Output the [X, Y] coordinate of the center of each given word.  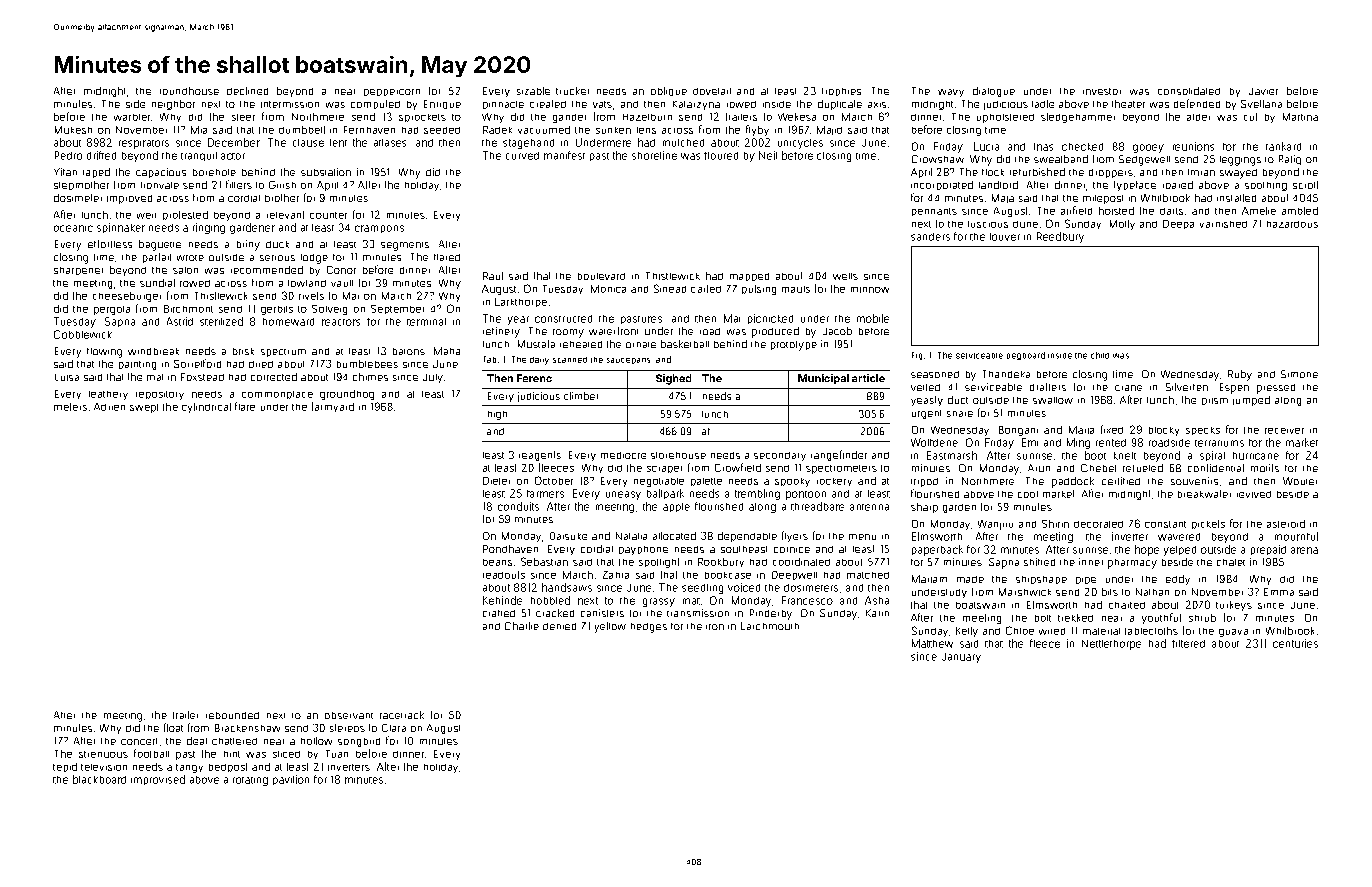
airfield [1076, 210]
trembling [757, 494]
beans [497, 562]
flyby [757, 130]
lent [338, 143]
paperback [937, 550]
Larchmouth [770, 626]
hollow [316, 741]
